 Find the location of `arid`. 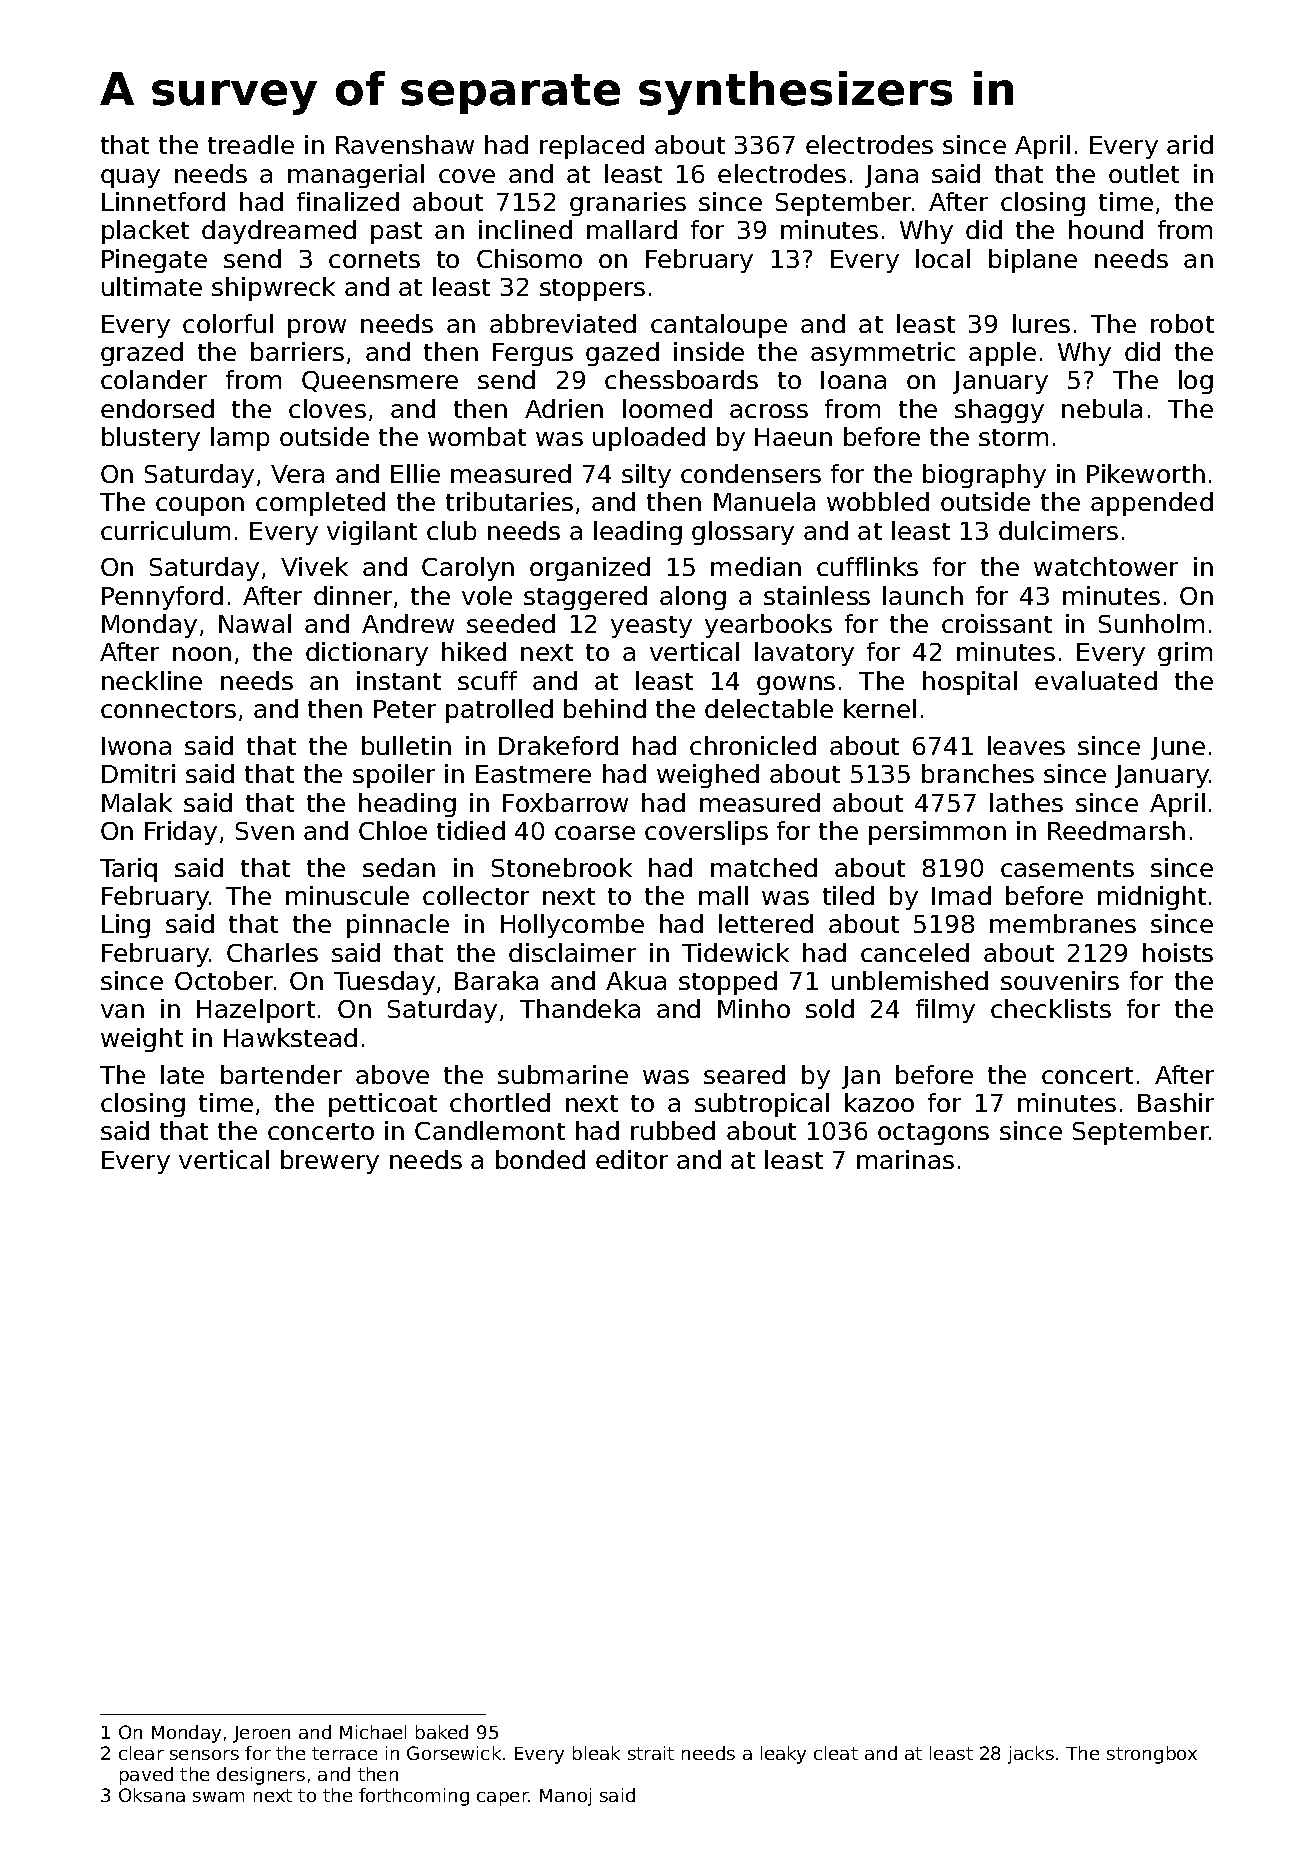

arid is located at coordinates (1190, 144).
